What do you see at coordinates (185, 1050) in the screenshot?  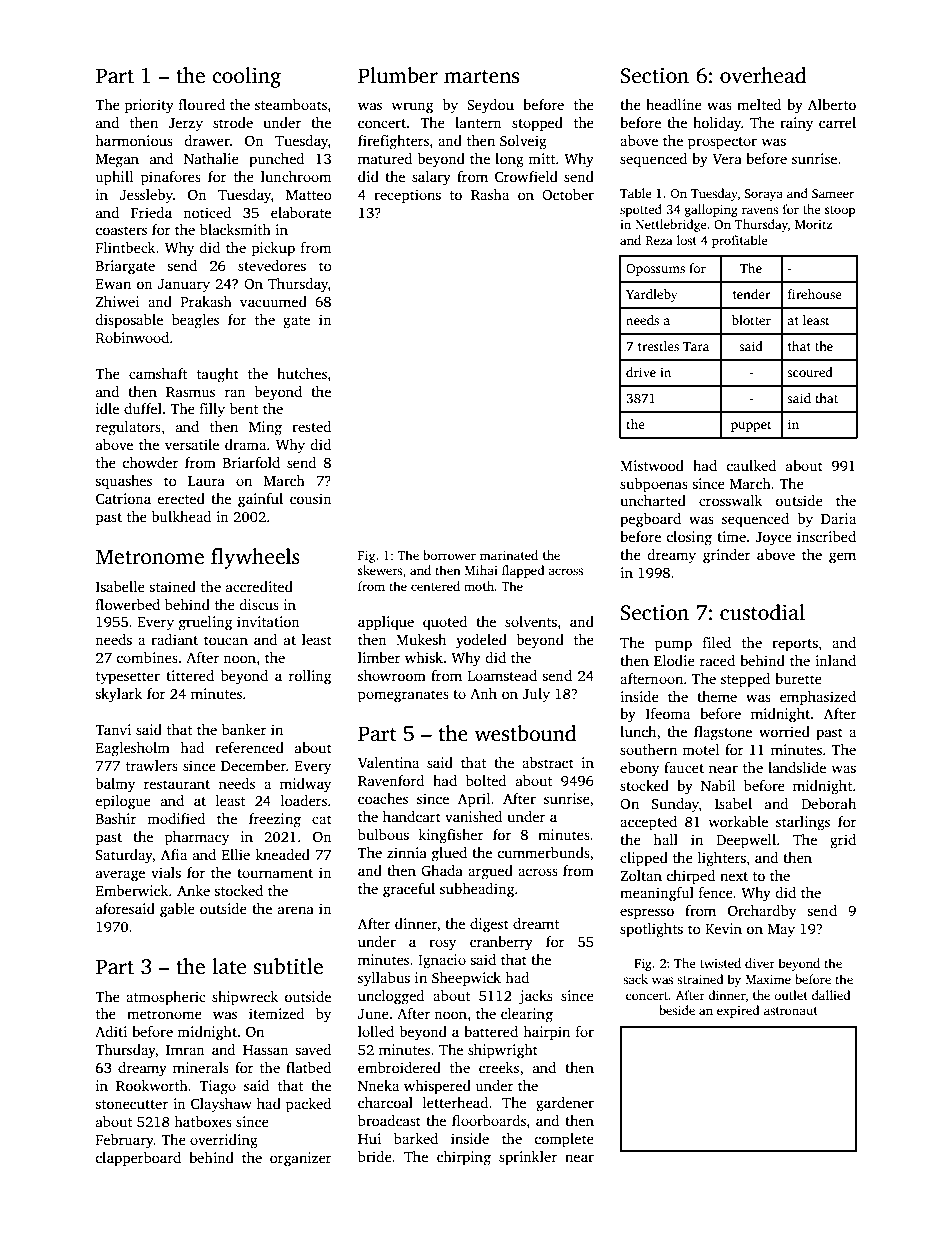 I see `Imran` at bounding box center [185, 1050].
